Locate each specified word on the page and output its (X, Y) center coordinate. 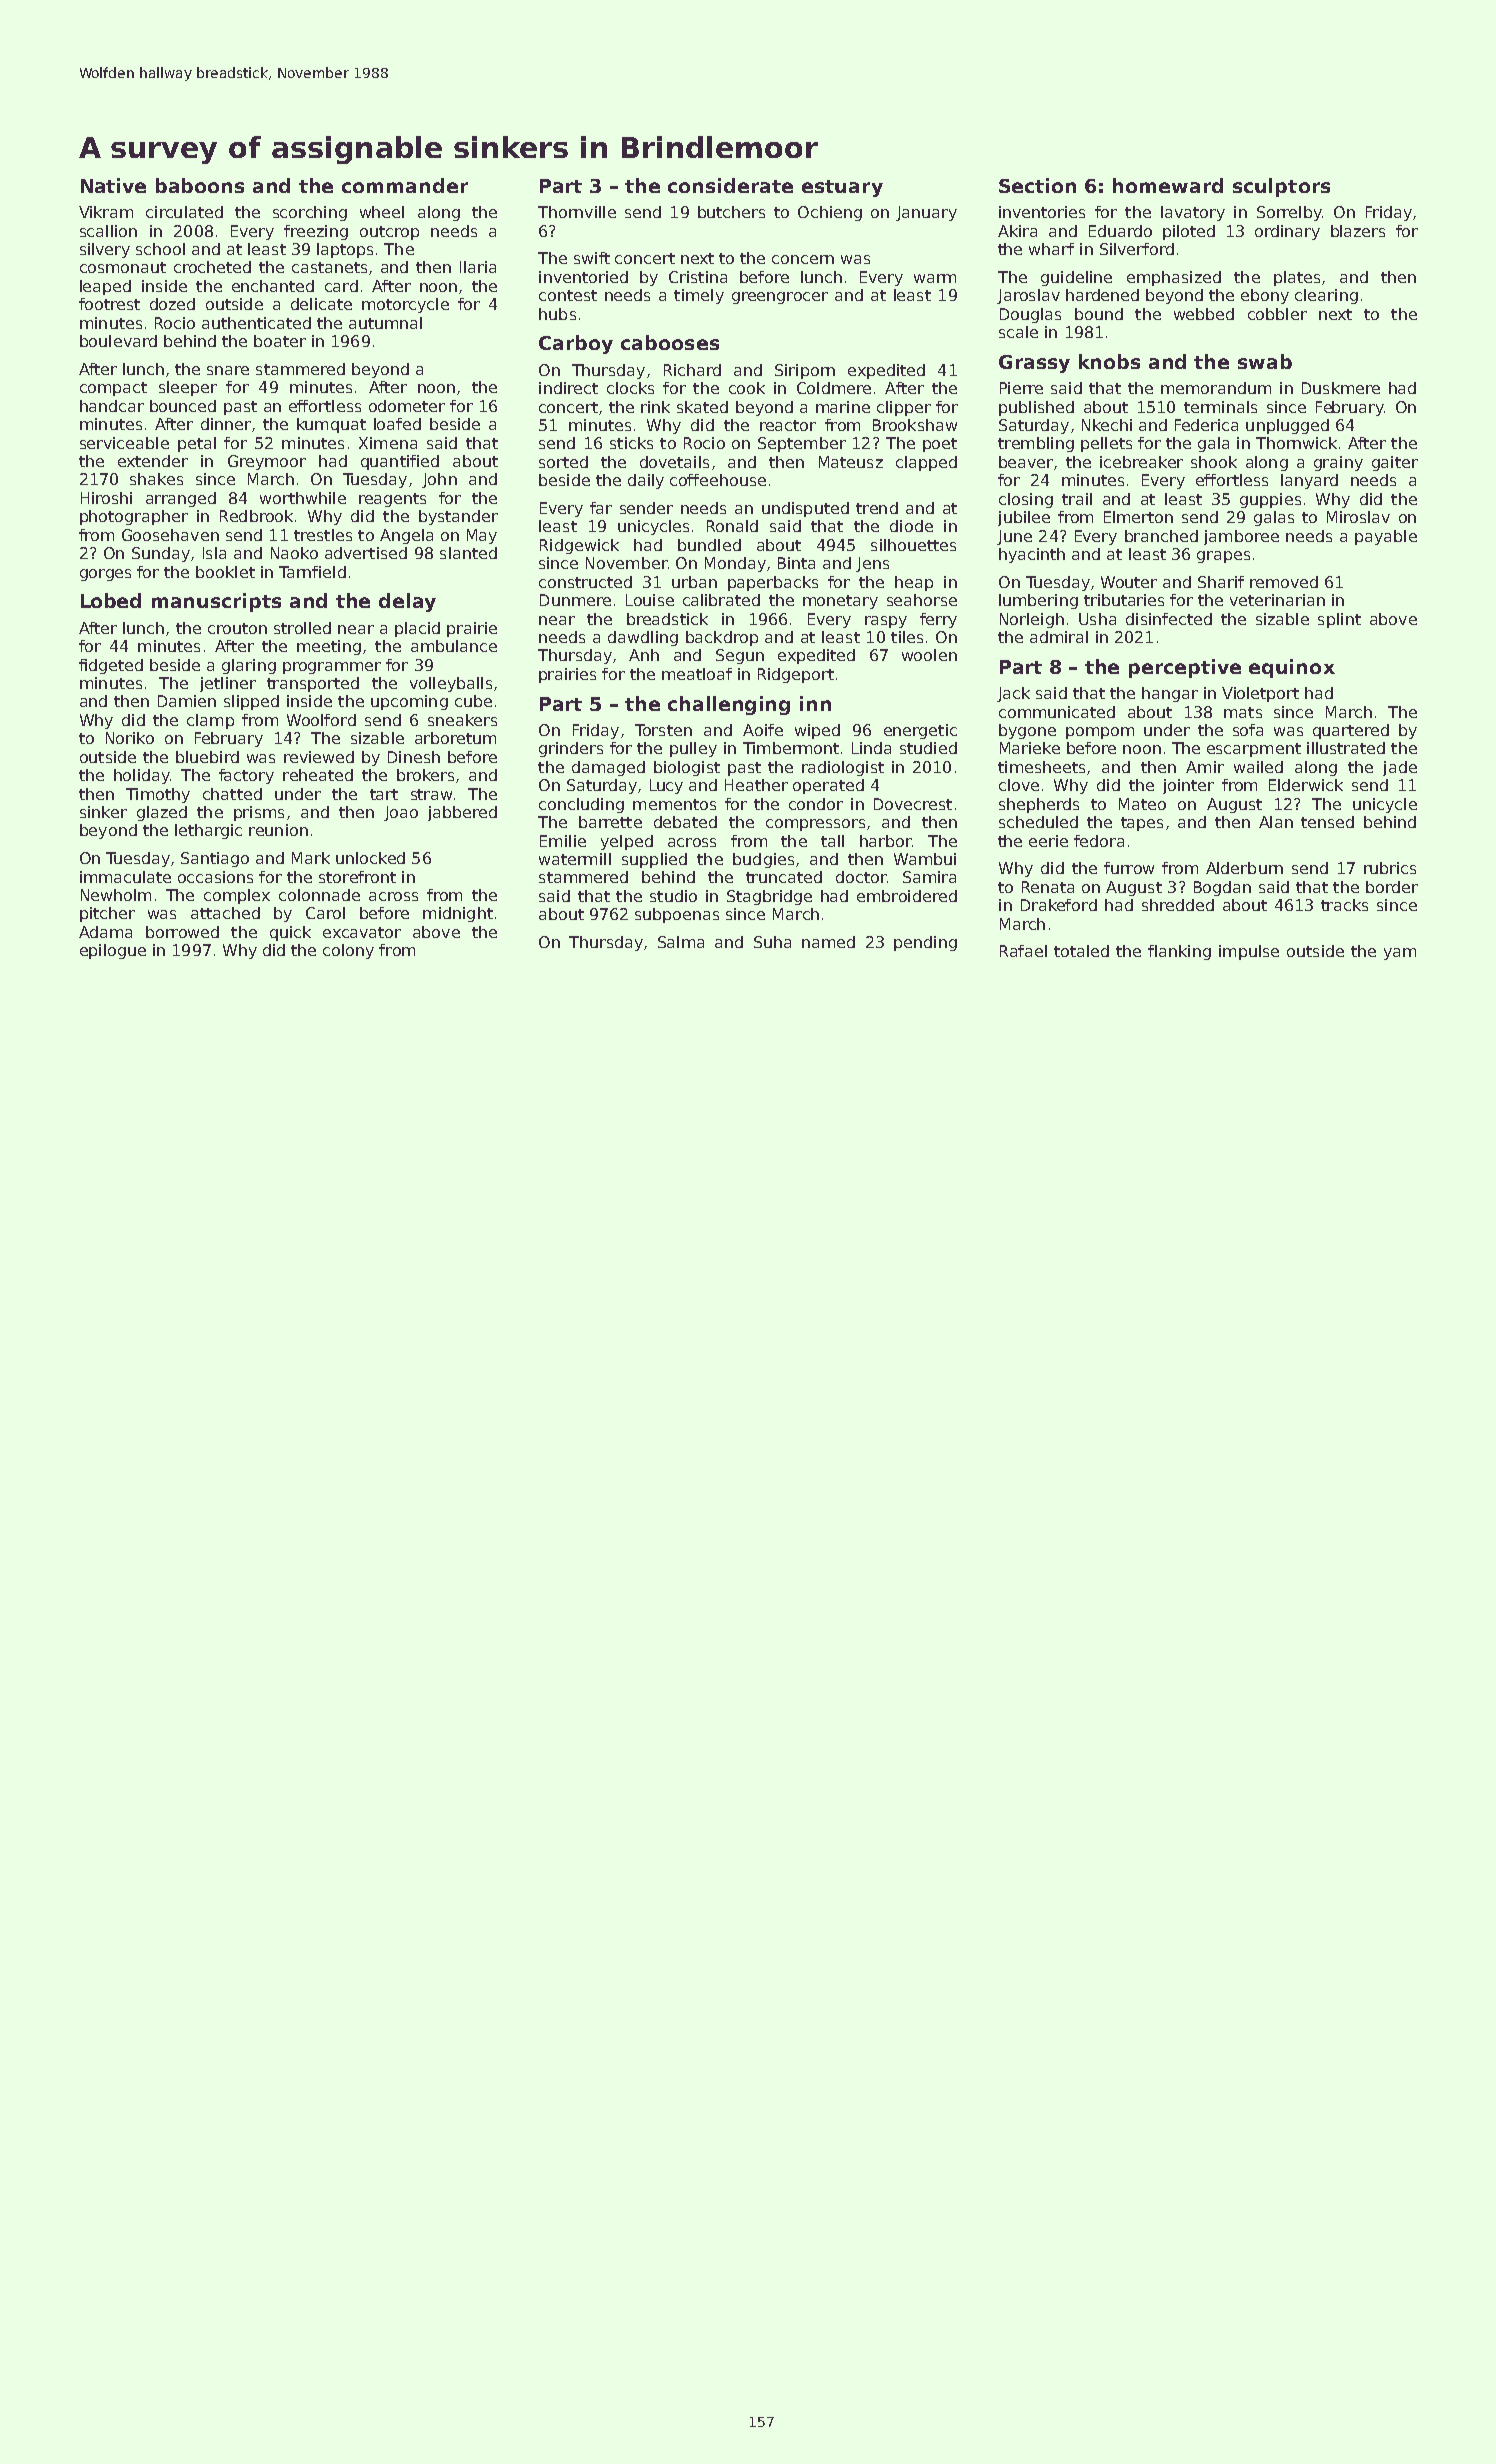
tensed (1327, 822)
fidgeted (111, 666)
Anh (644, 655)
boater (280, 341)
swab (1265, 361)
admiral (1059, 637)
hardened (1102, 295)
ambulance (454, 646)
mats (1243, 712)
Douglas (1030, 315)
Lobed (111, 600)
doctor (861, 877)
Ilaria (478, 267)
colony (348, 951)
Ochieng (830, 213)
